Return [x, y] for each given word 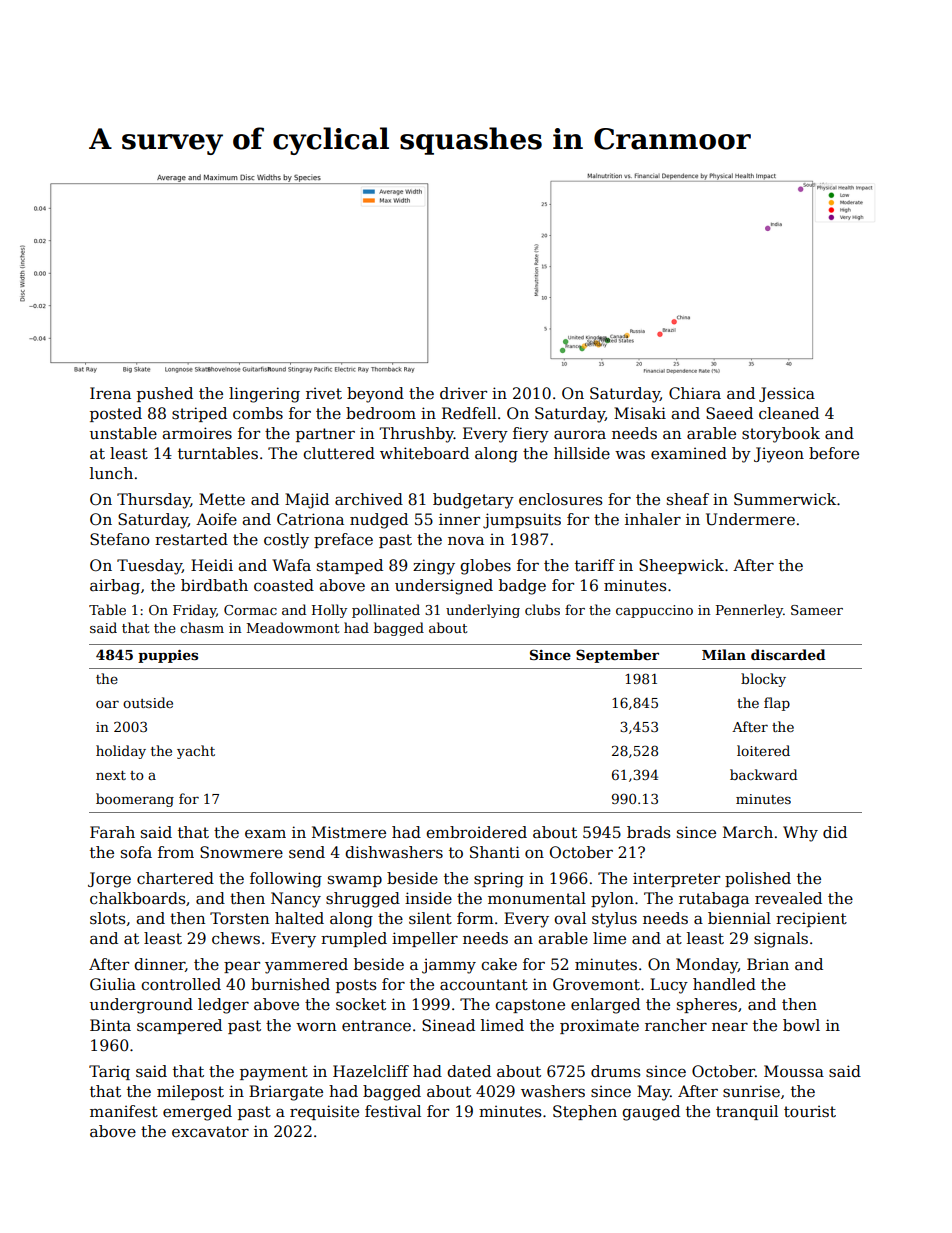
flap [777, 704]
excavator [210, 1131]
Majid [307, 501]
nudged [379, 521]
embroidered [476, 832]
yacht [196, 752]
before [834, 453]
